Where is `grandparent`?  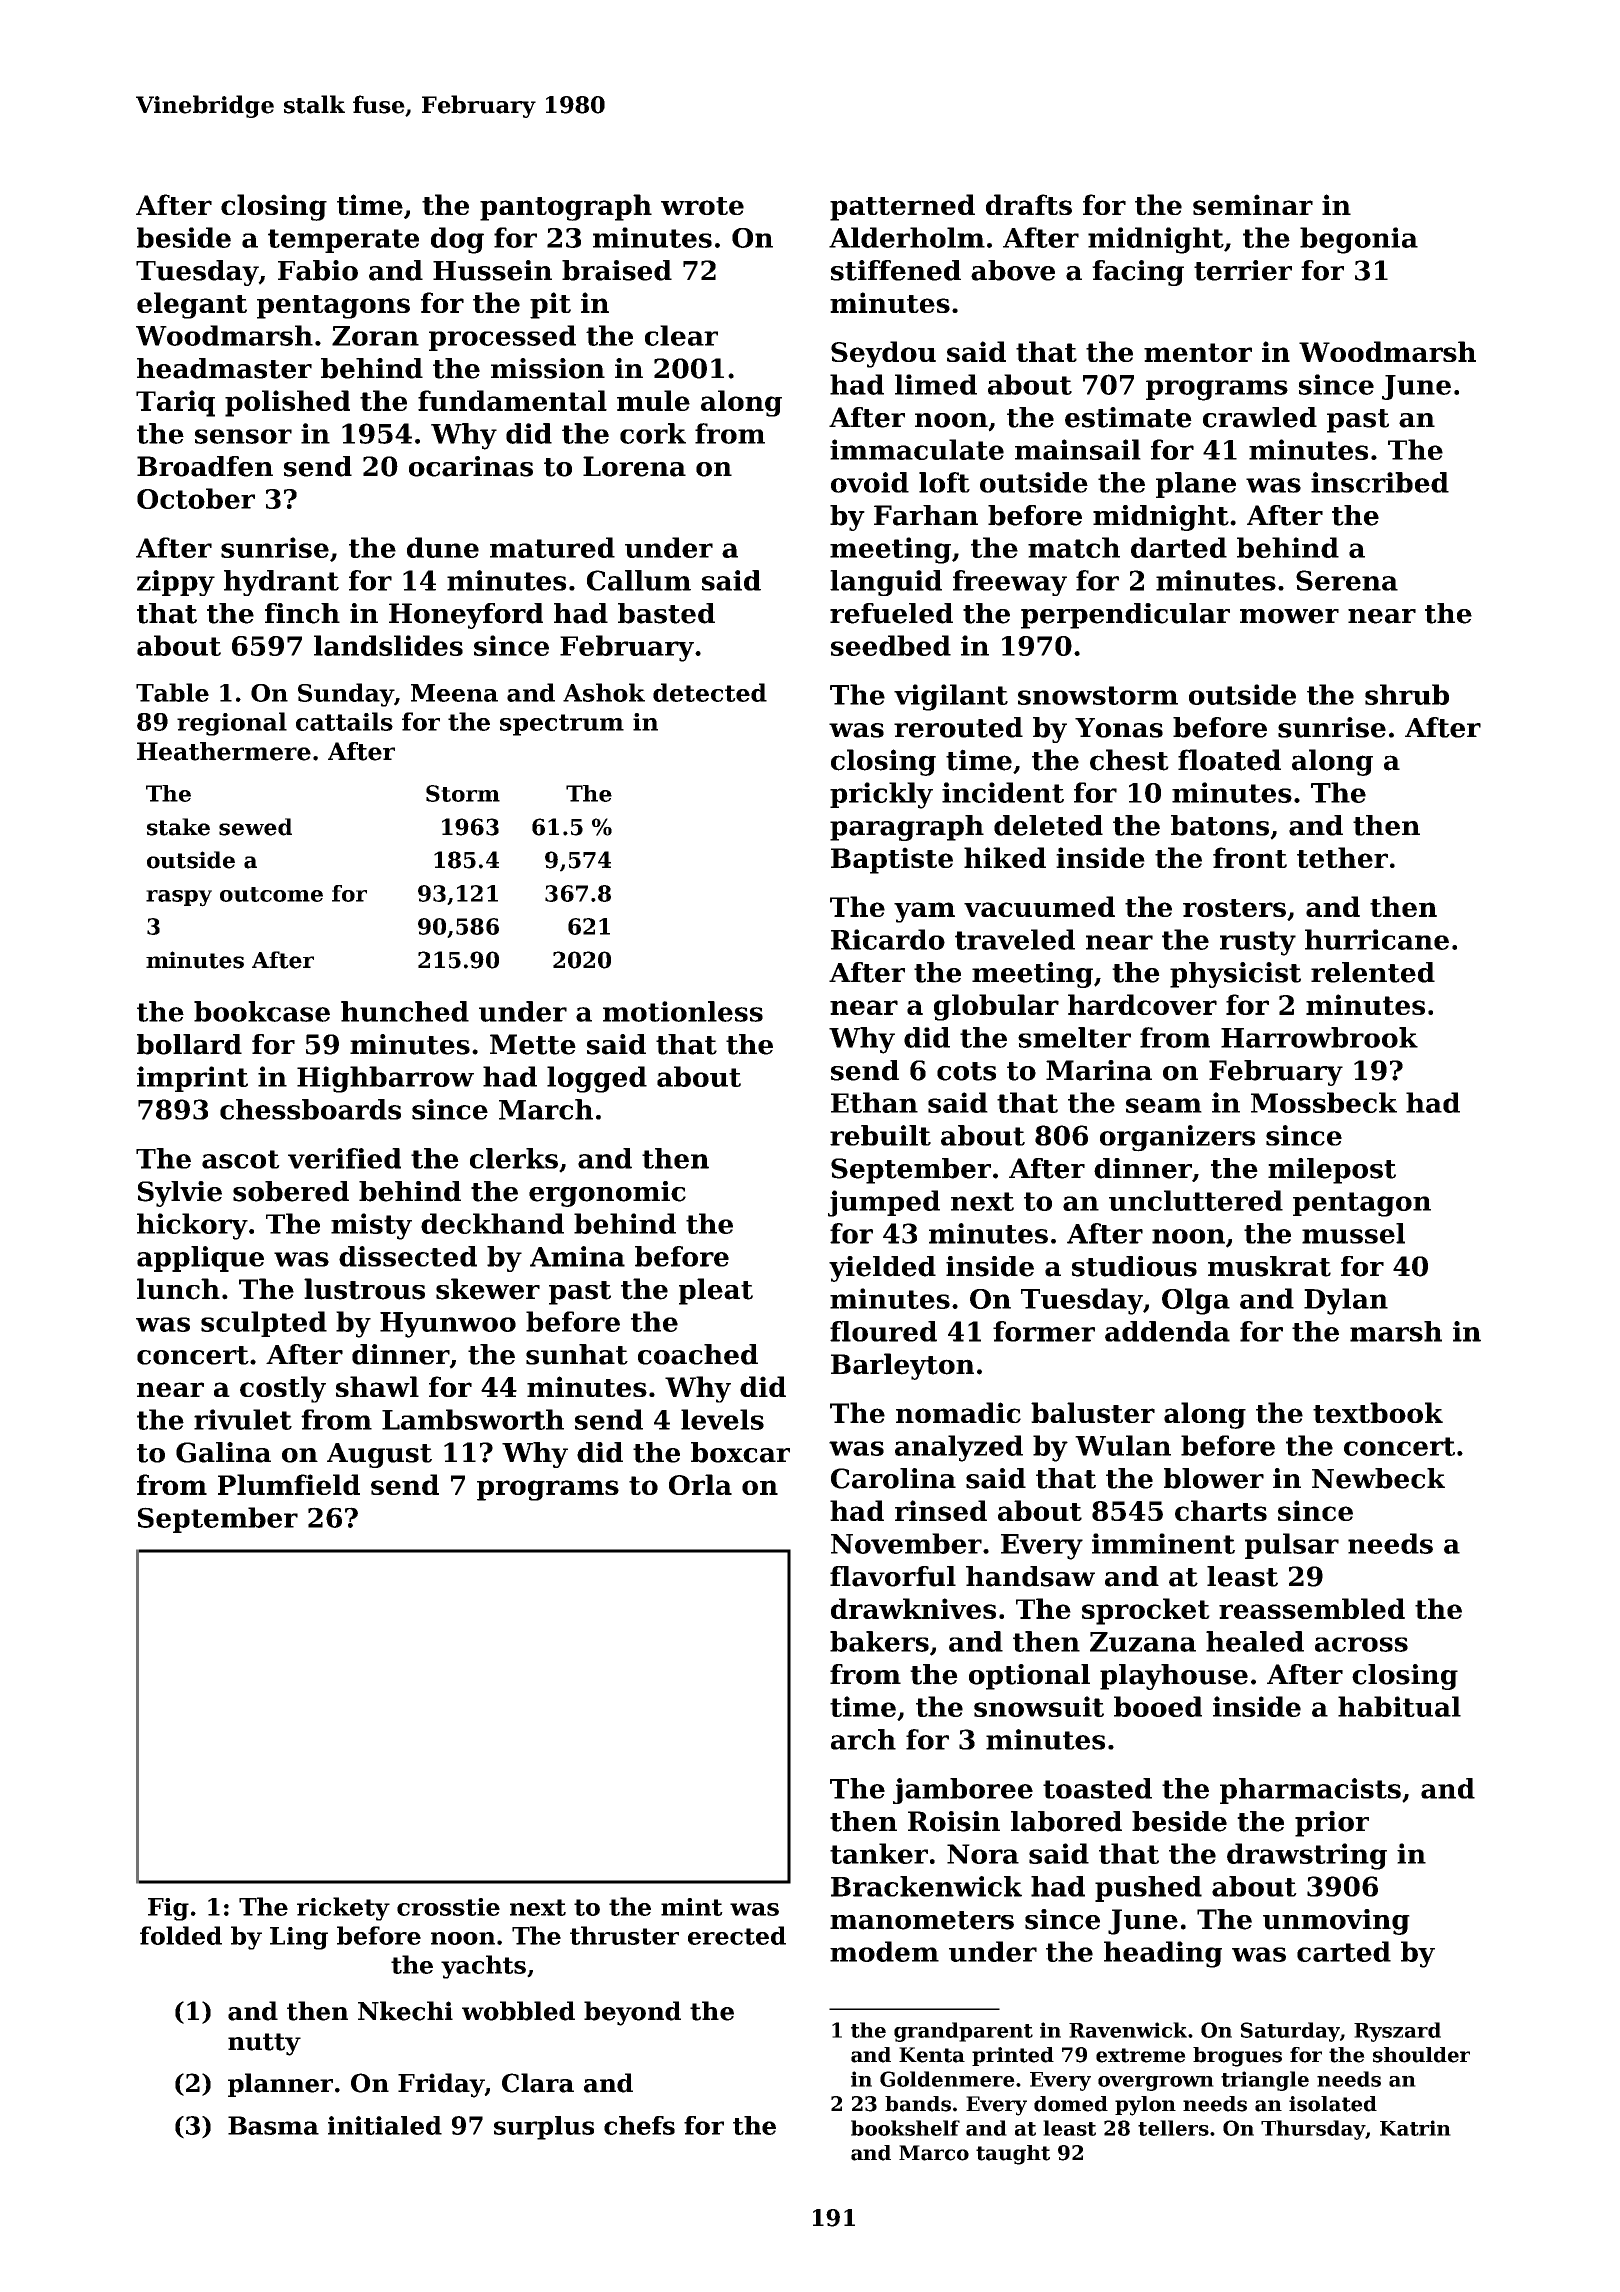 grandparent is located at coordinates (963, 2032).
